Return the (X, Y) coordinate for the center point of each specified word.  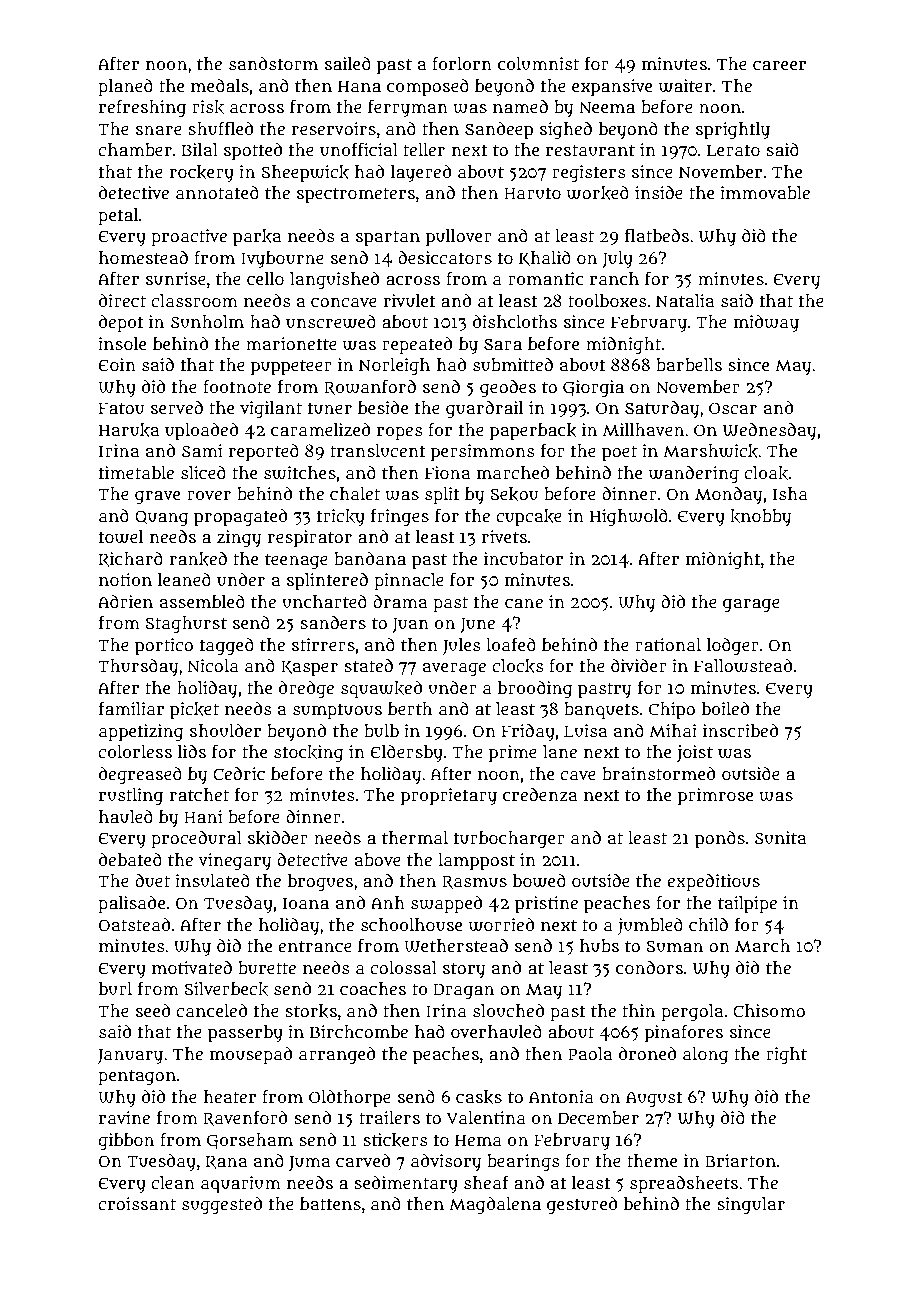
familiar (131, 709)
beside (383, 407)
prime (513, 754)
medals (220, 85)
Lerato (733, 150)
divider (639, 665)
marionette (291, 343)
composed (428, 88)
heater (230, 1096)
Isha (790, 494)
